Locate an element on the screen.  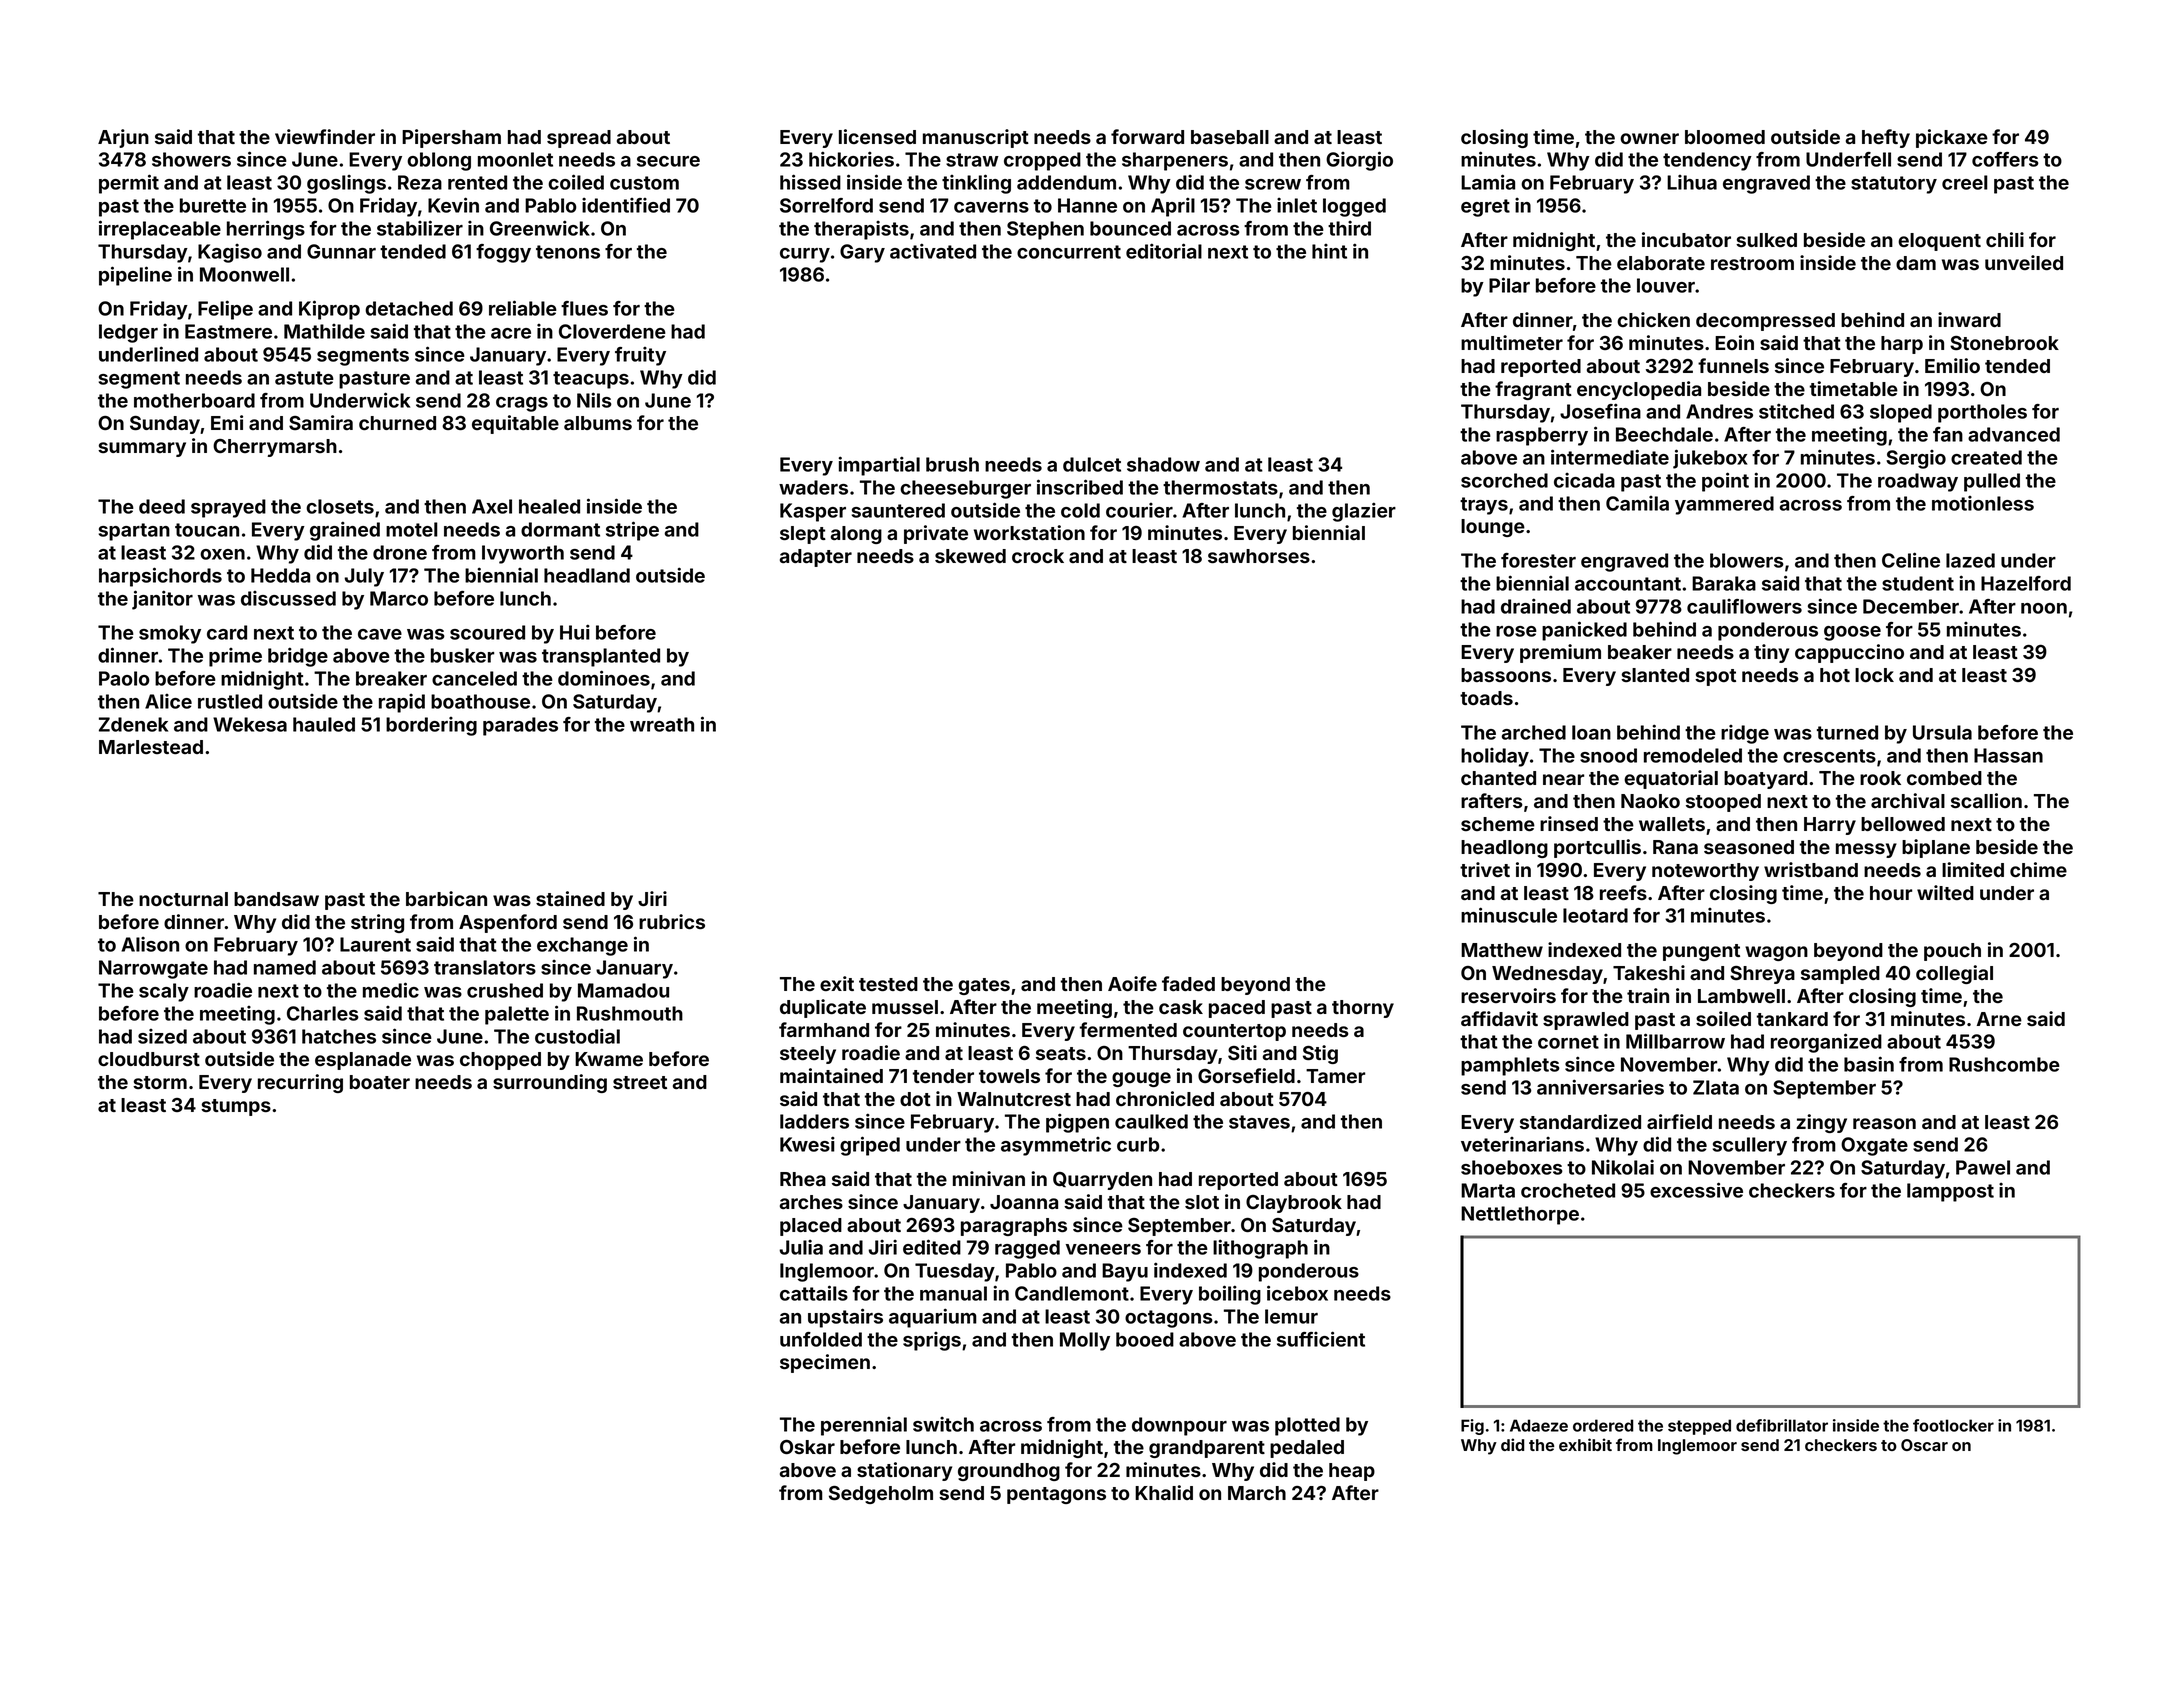
bordering is located at coordinates (431, 726).
